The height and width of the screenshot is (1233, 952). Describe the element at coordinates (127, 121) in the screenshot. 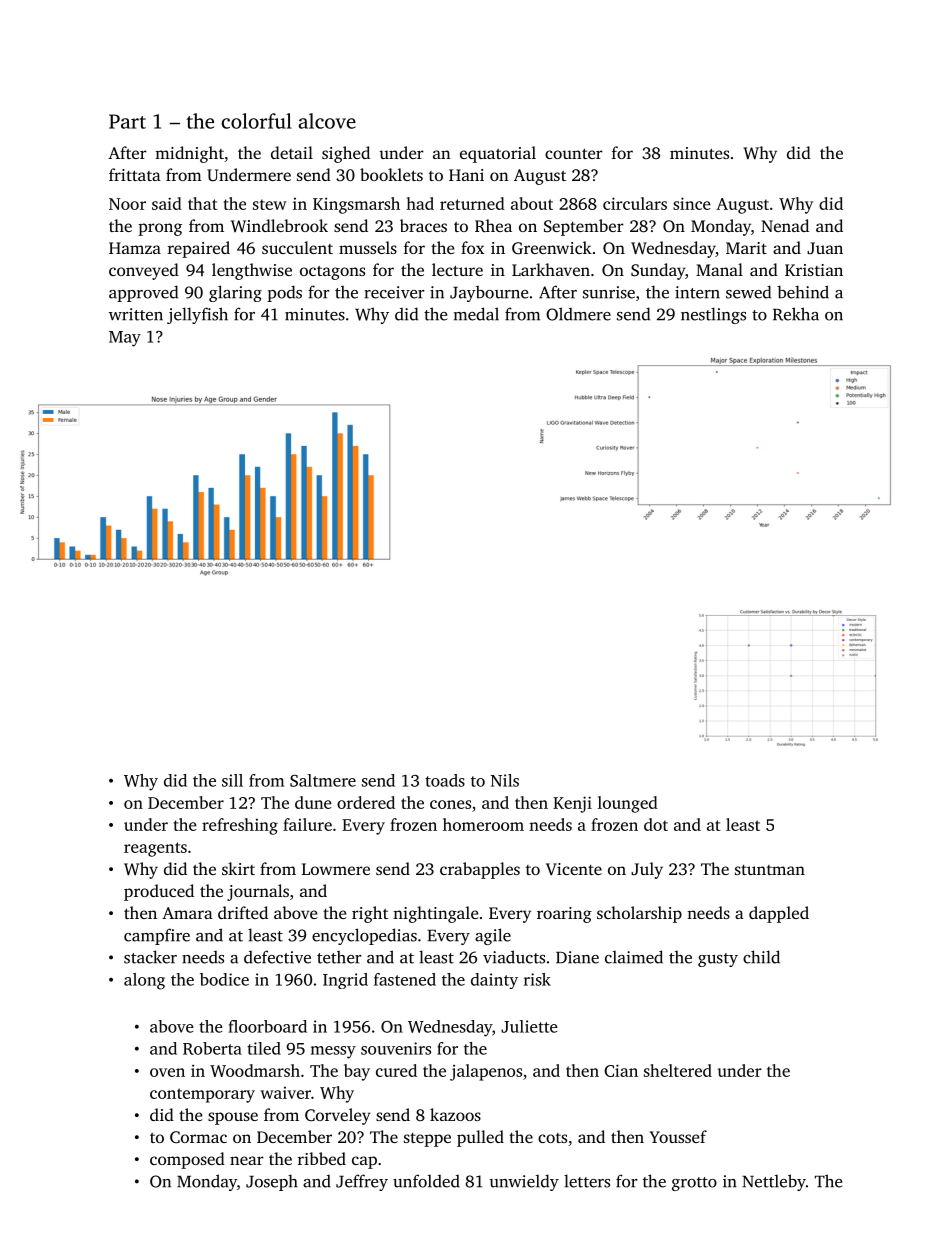

I see `Part` at that location.
